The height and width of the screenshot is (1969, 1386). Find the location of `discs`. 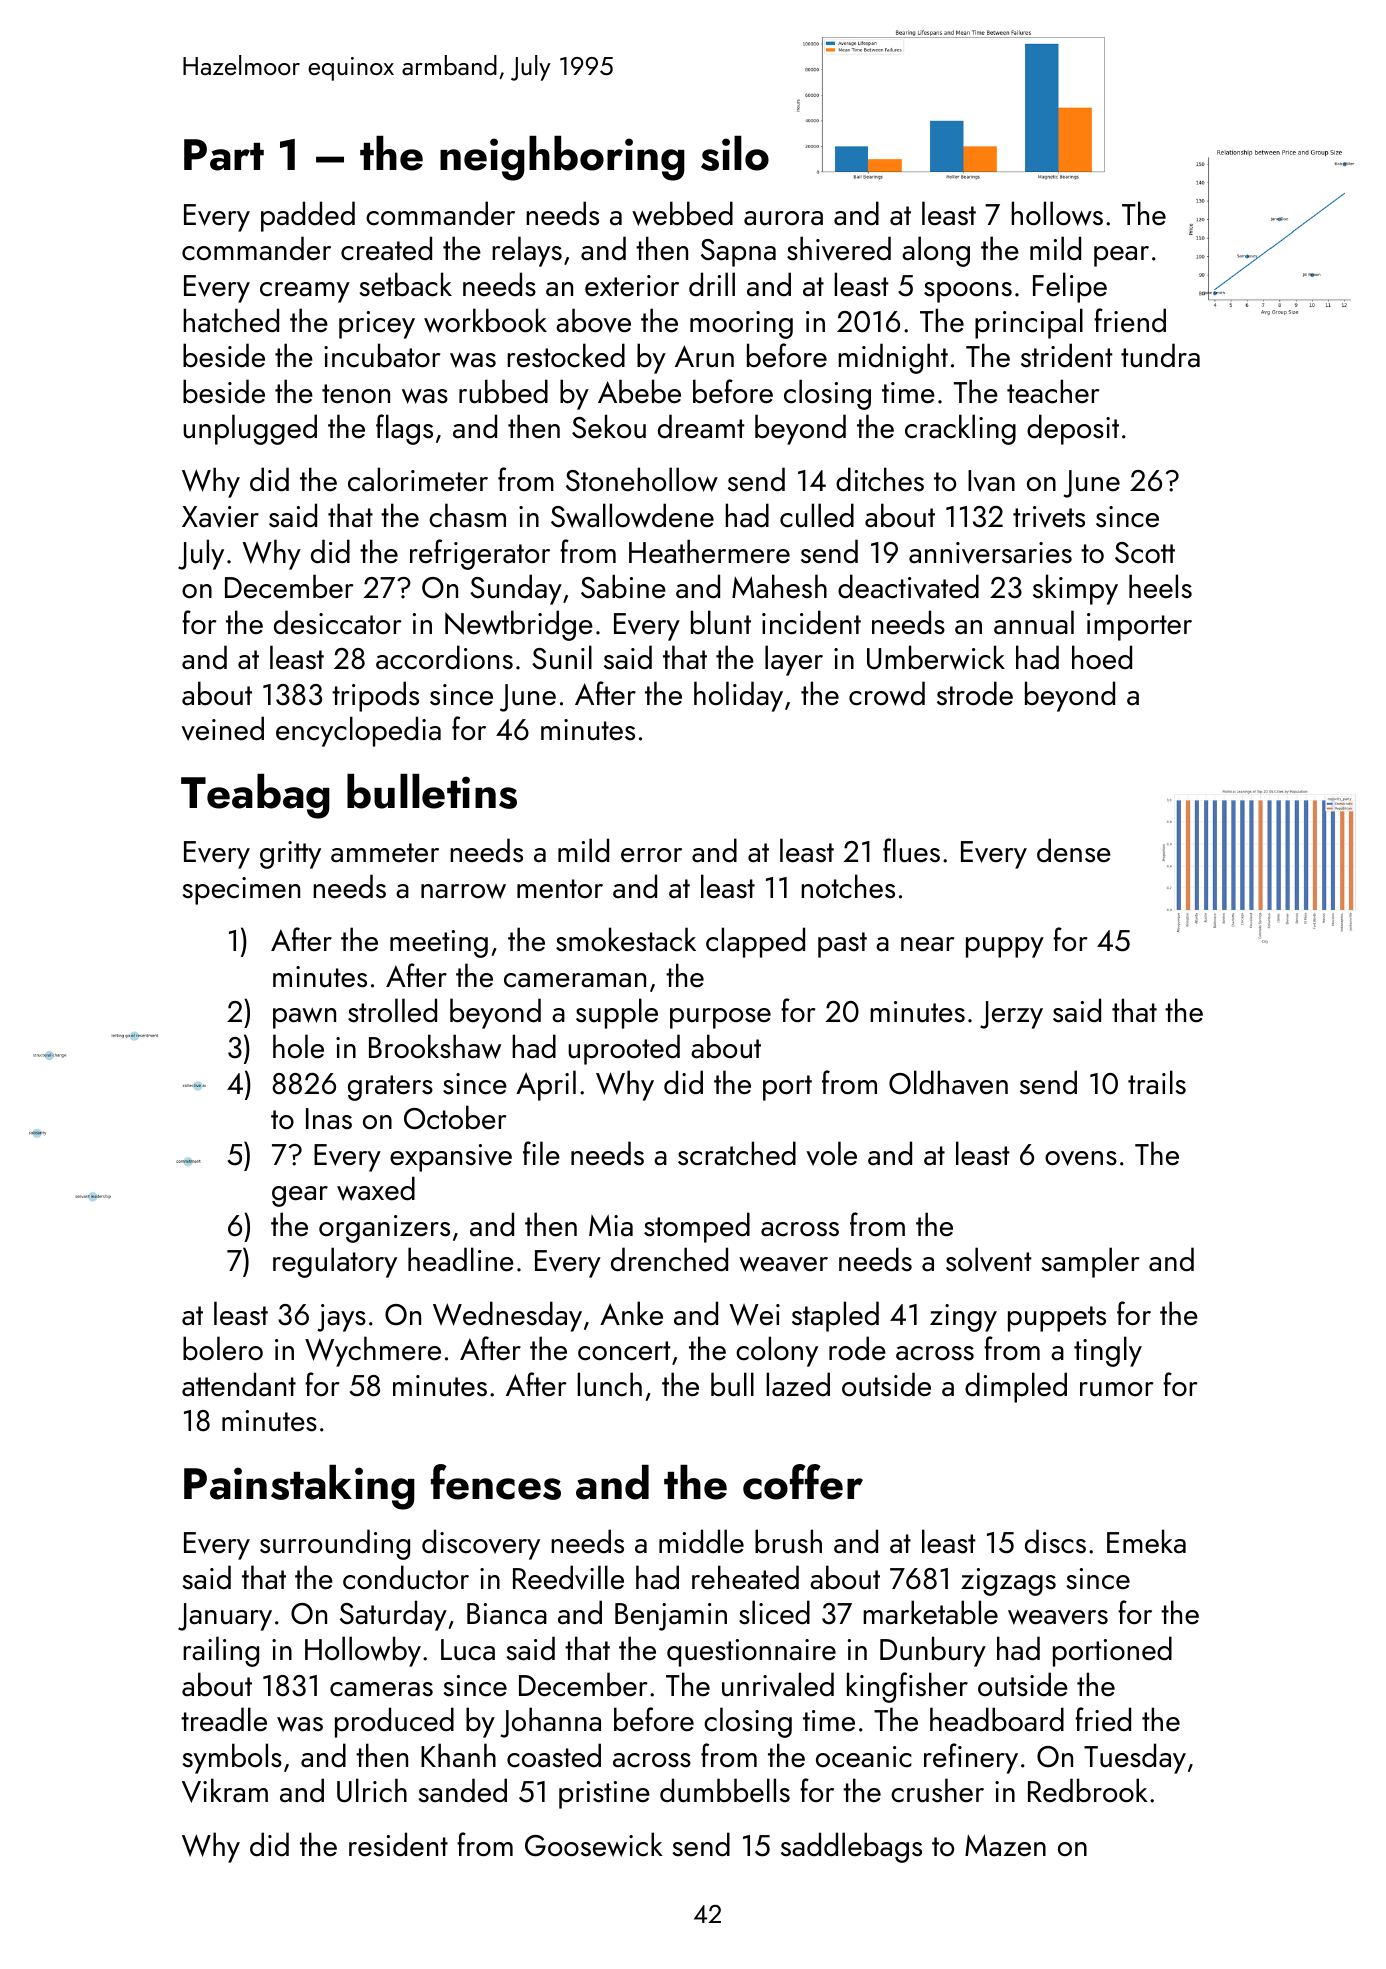

discs is located at coordinates (1055, 1541).
